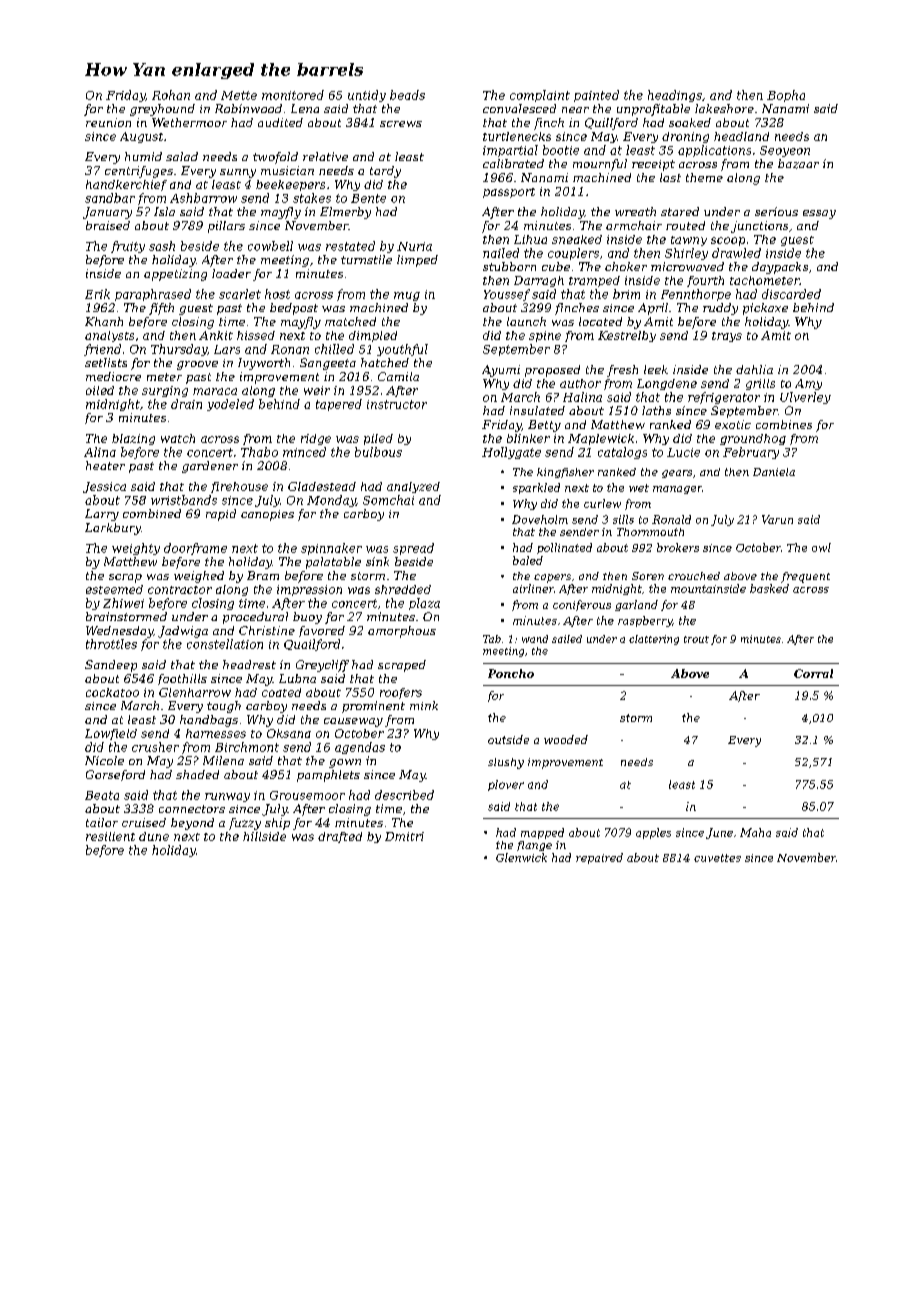 The height and width of the image is (1308, 924). I want to click on Thabo, so click(259, 452).
